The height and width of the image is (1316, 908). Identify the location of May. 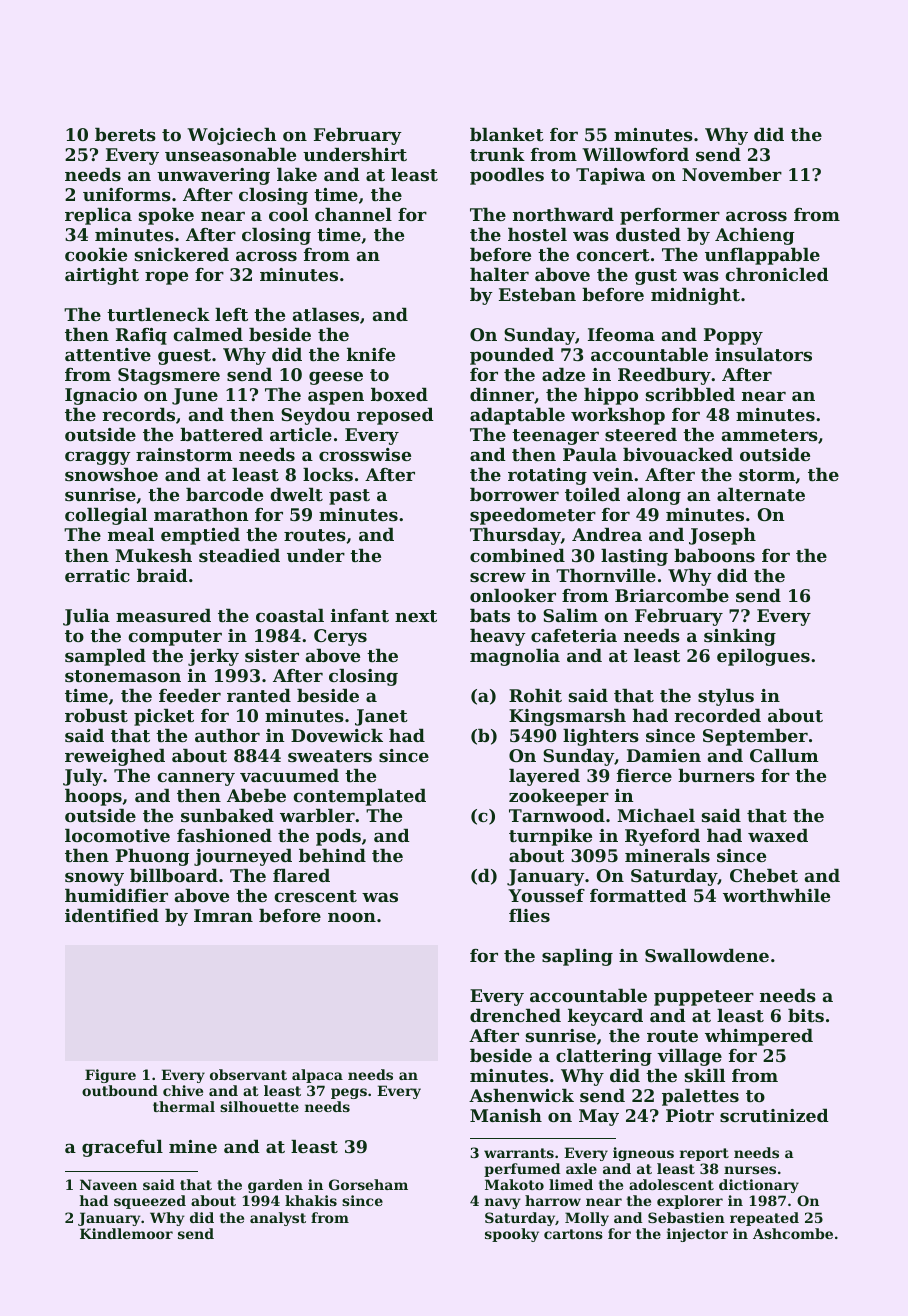
(599, 1117).
